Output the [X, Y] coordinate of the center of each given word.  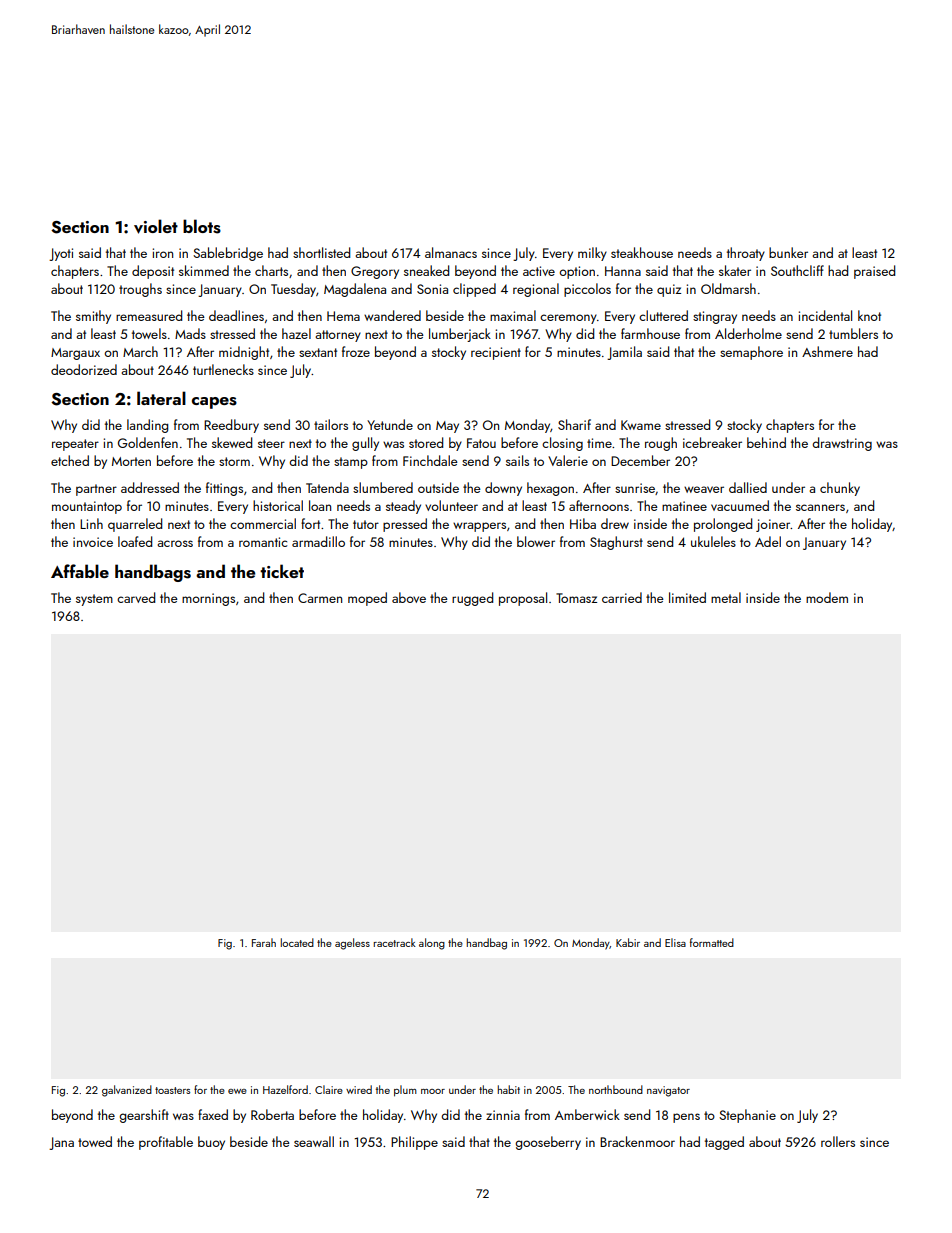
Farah [264, 942]
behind [766, 442]
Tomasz [576, 598]
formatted [712, 942]
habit [509, 1089]
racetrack [395, 942]
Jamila [624, 353]
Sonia [432, 289]
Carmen [320, 598]
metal [726, 597]
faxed [213, 1114]
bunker [788, 252]
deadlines [236, 315]
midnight [244, 353]
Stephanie [747, 1116]
